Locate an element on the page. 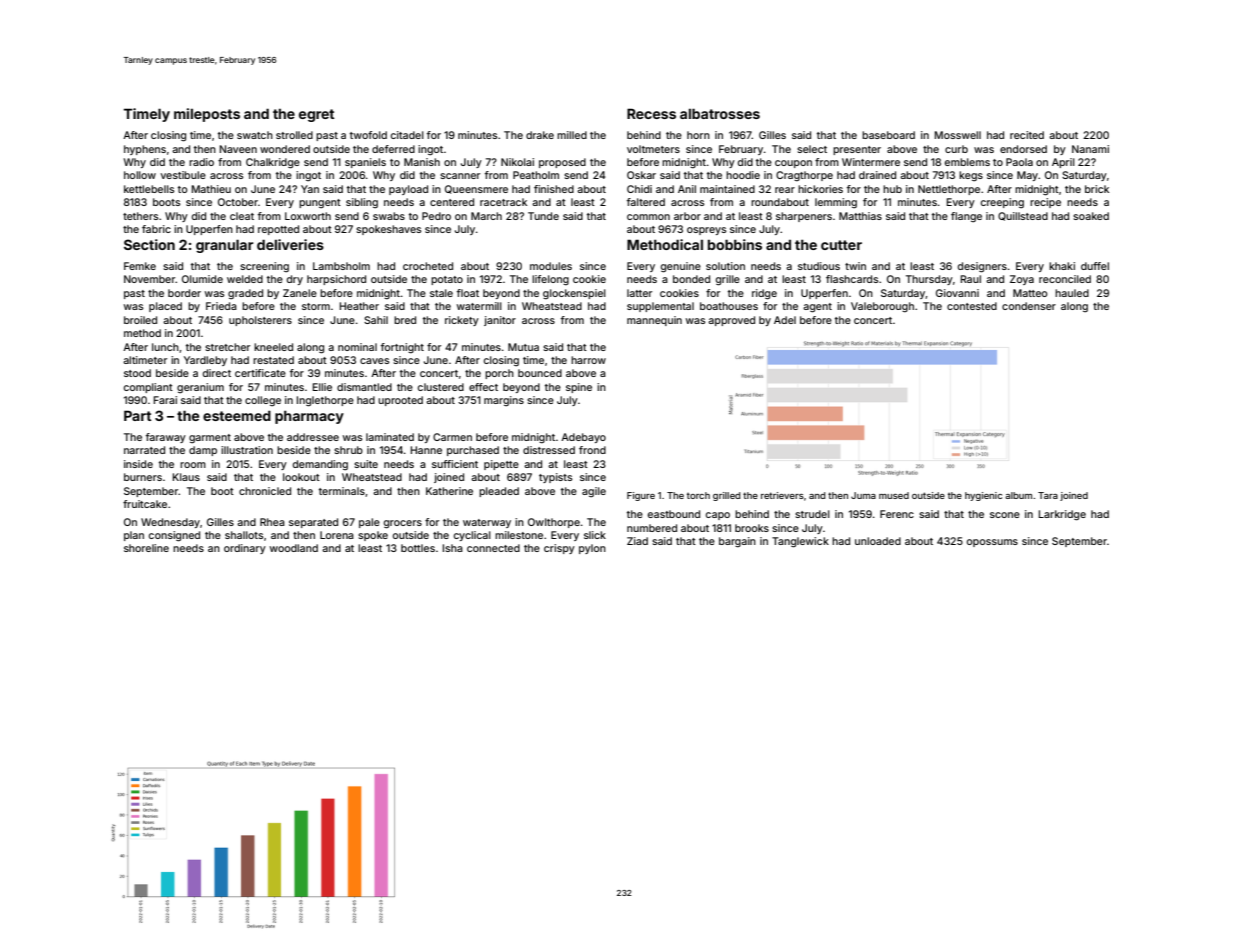 The height and width of the page is (952, 1233). Manish is located at coordinates (422, 162).
